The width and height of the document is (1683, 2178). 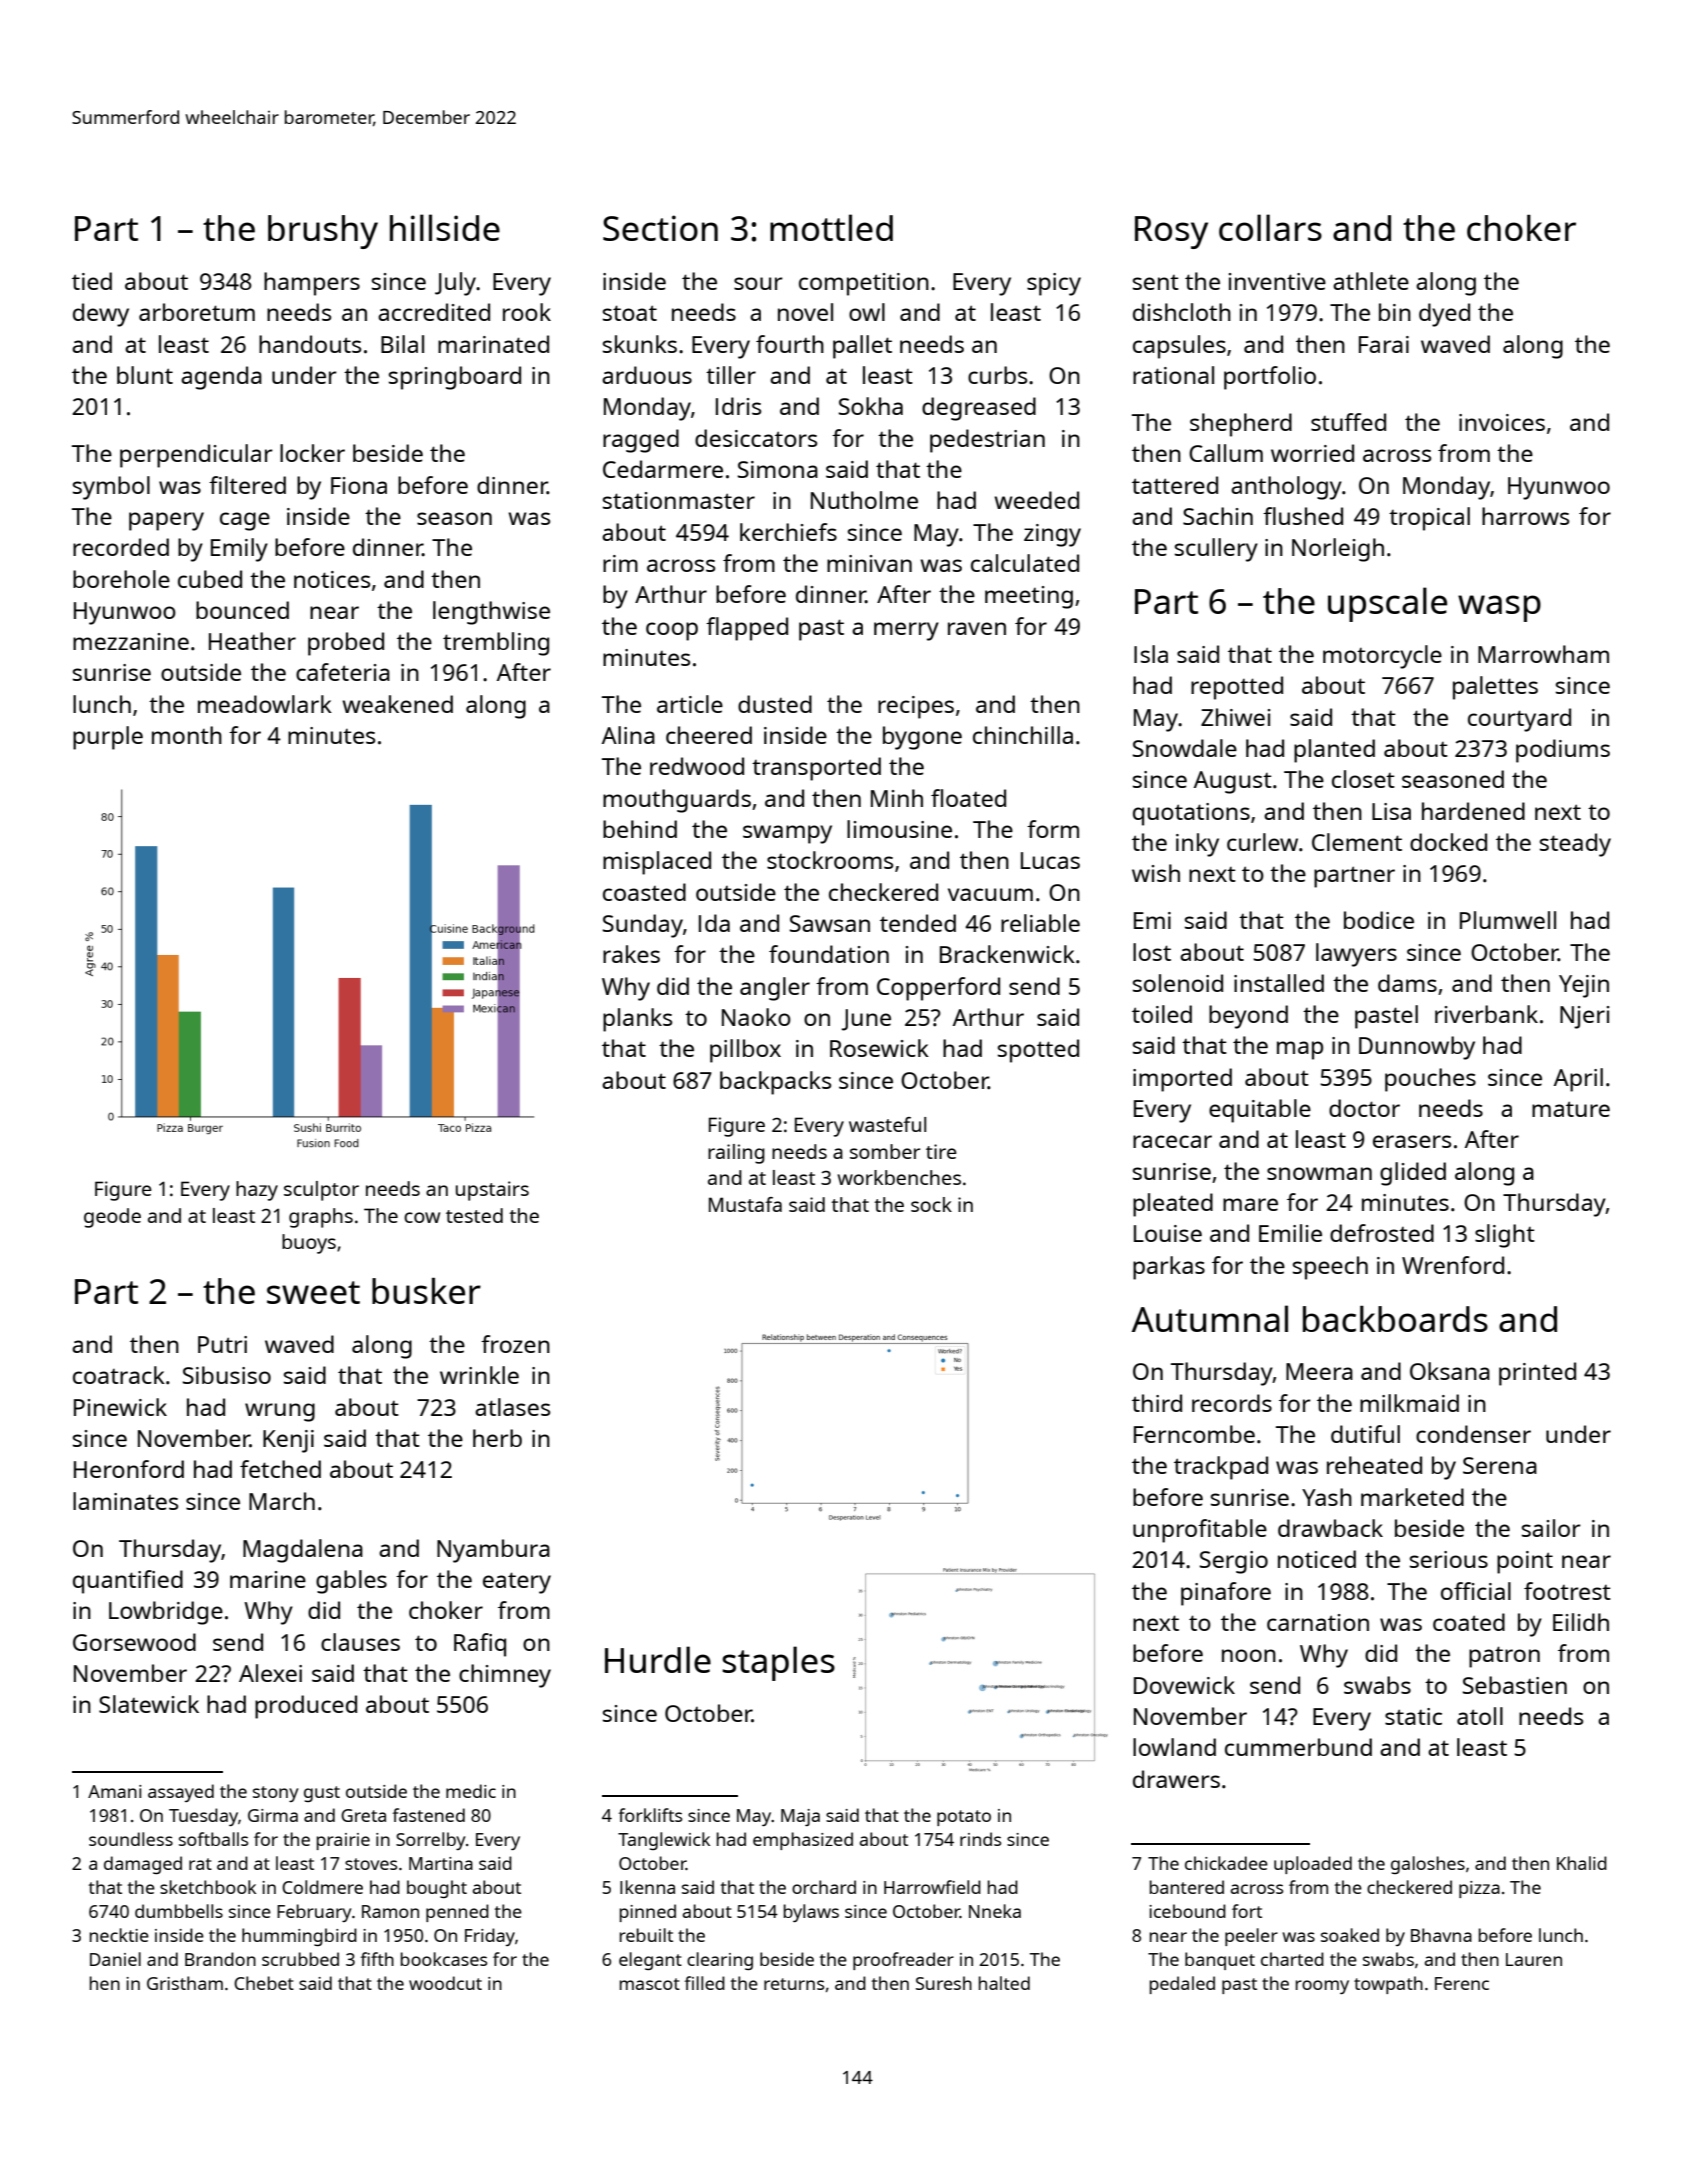 I want to click on behind, so click(x=640, y=829).
